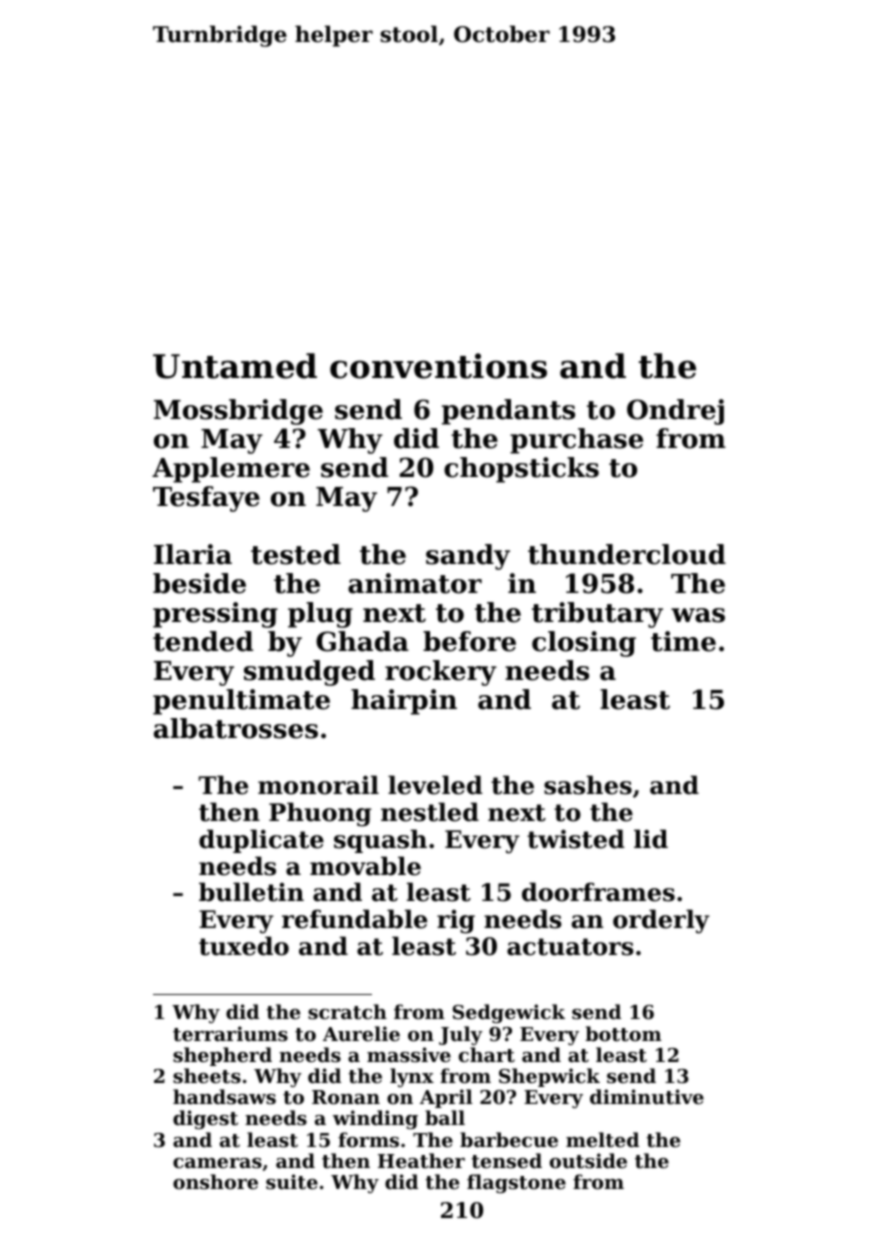 The height and width of the screenshot is (1247, 879). What do you see at coordinates (230, 1034) in the screenshot?
I see `terrariums` at bounding box center [230, 1034].
